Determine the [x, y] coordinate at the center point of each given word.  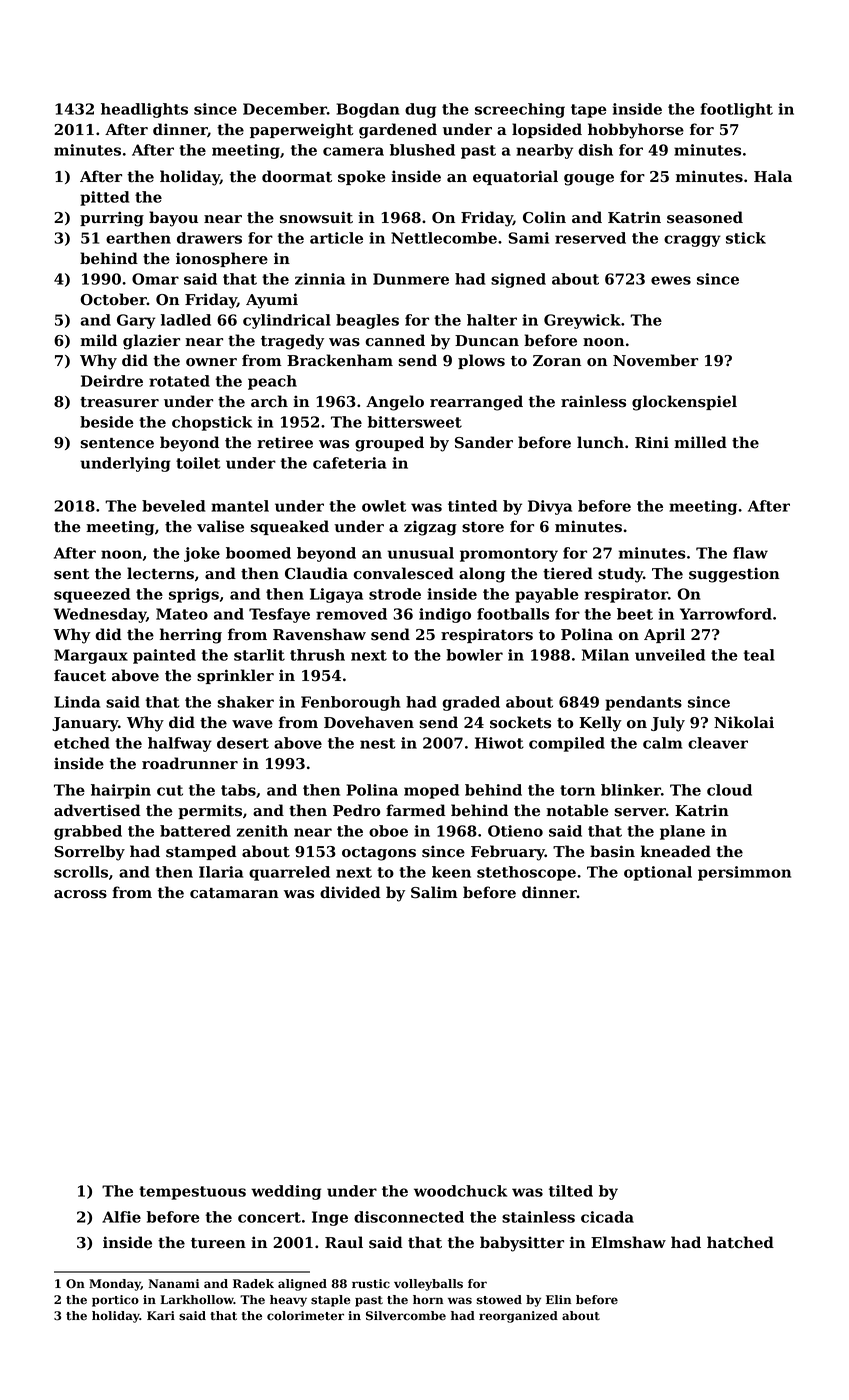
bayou [173, 219]
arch [269, 401]
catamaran [234, 893]
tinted [472, 506]
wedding [286, 1192]
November [655, 360]
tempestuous [192, 1193]
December [285, 109]
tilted [571, 1191]
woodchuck [460, 1191]
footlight [737, 110]
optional [658, 873]
